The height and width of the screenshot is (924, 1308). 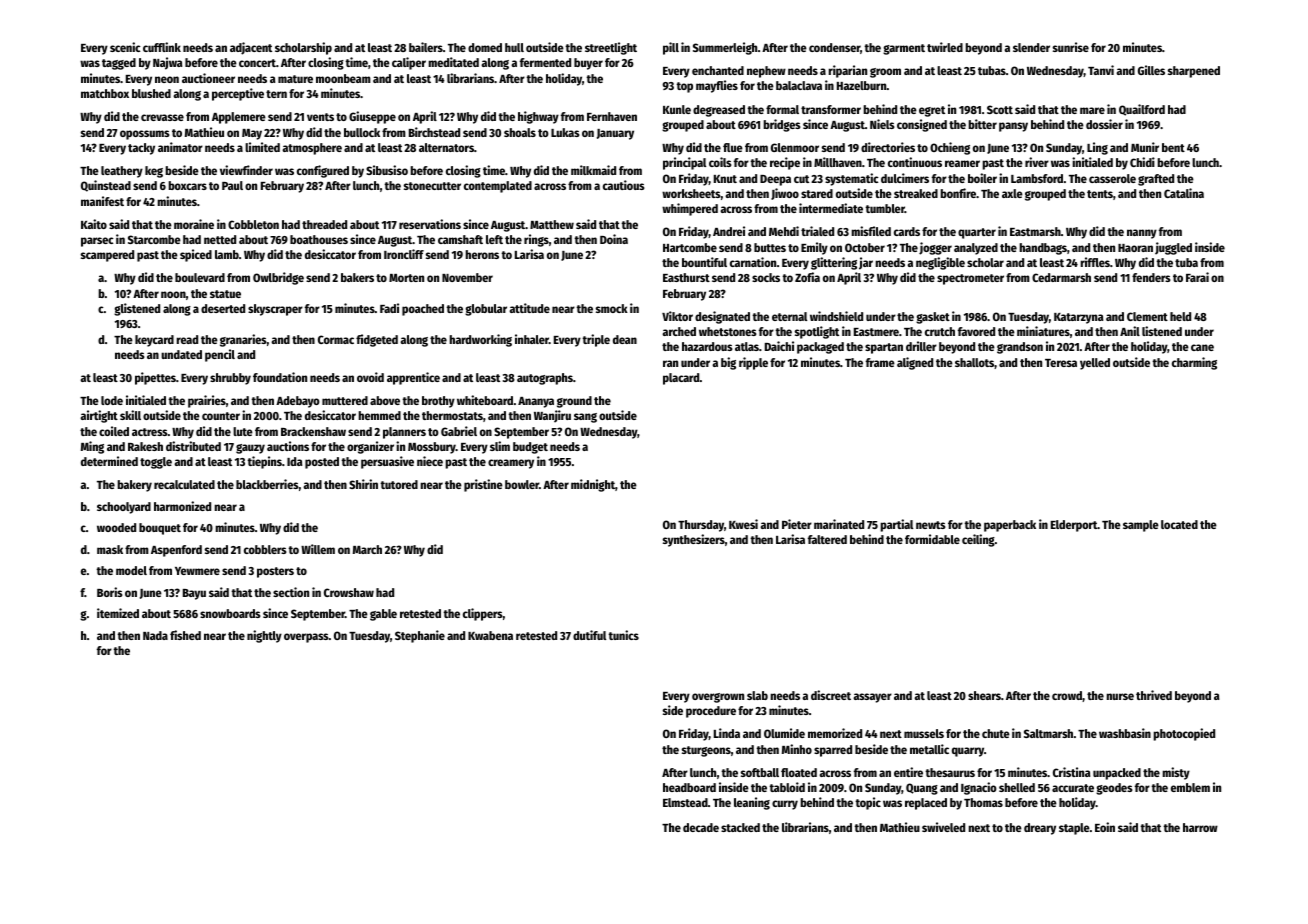 What do you see at coordinates (690, 209) in the screenshot?
I see `whimpered` at bounding box center [690, 209].
